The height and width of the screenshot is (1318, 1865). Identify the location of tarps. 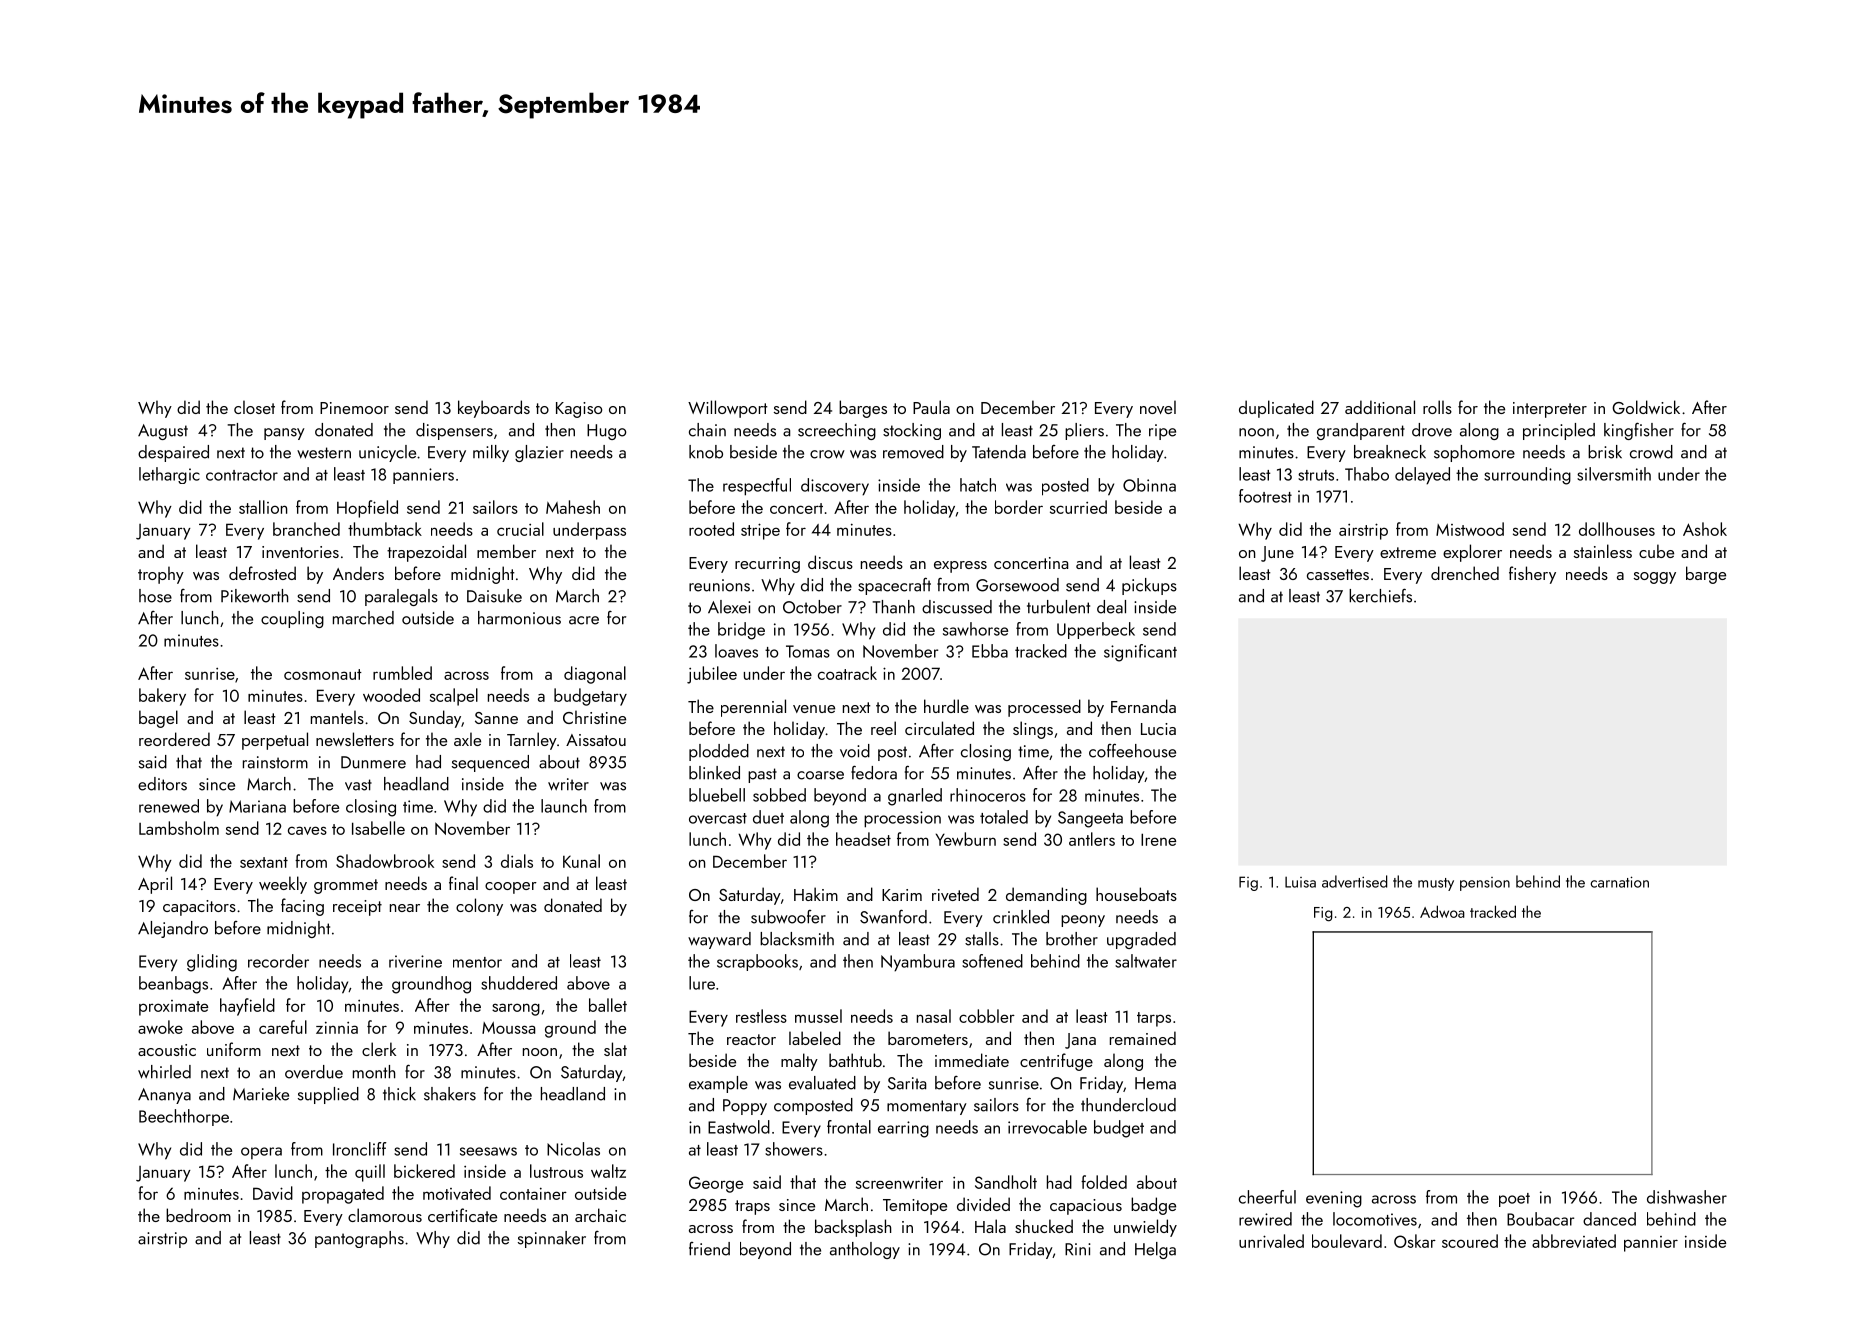
(1154, 1019).
